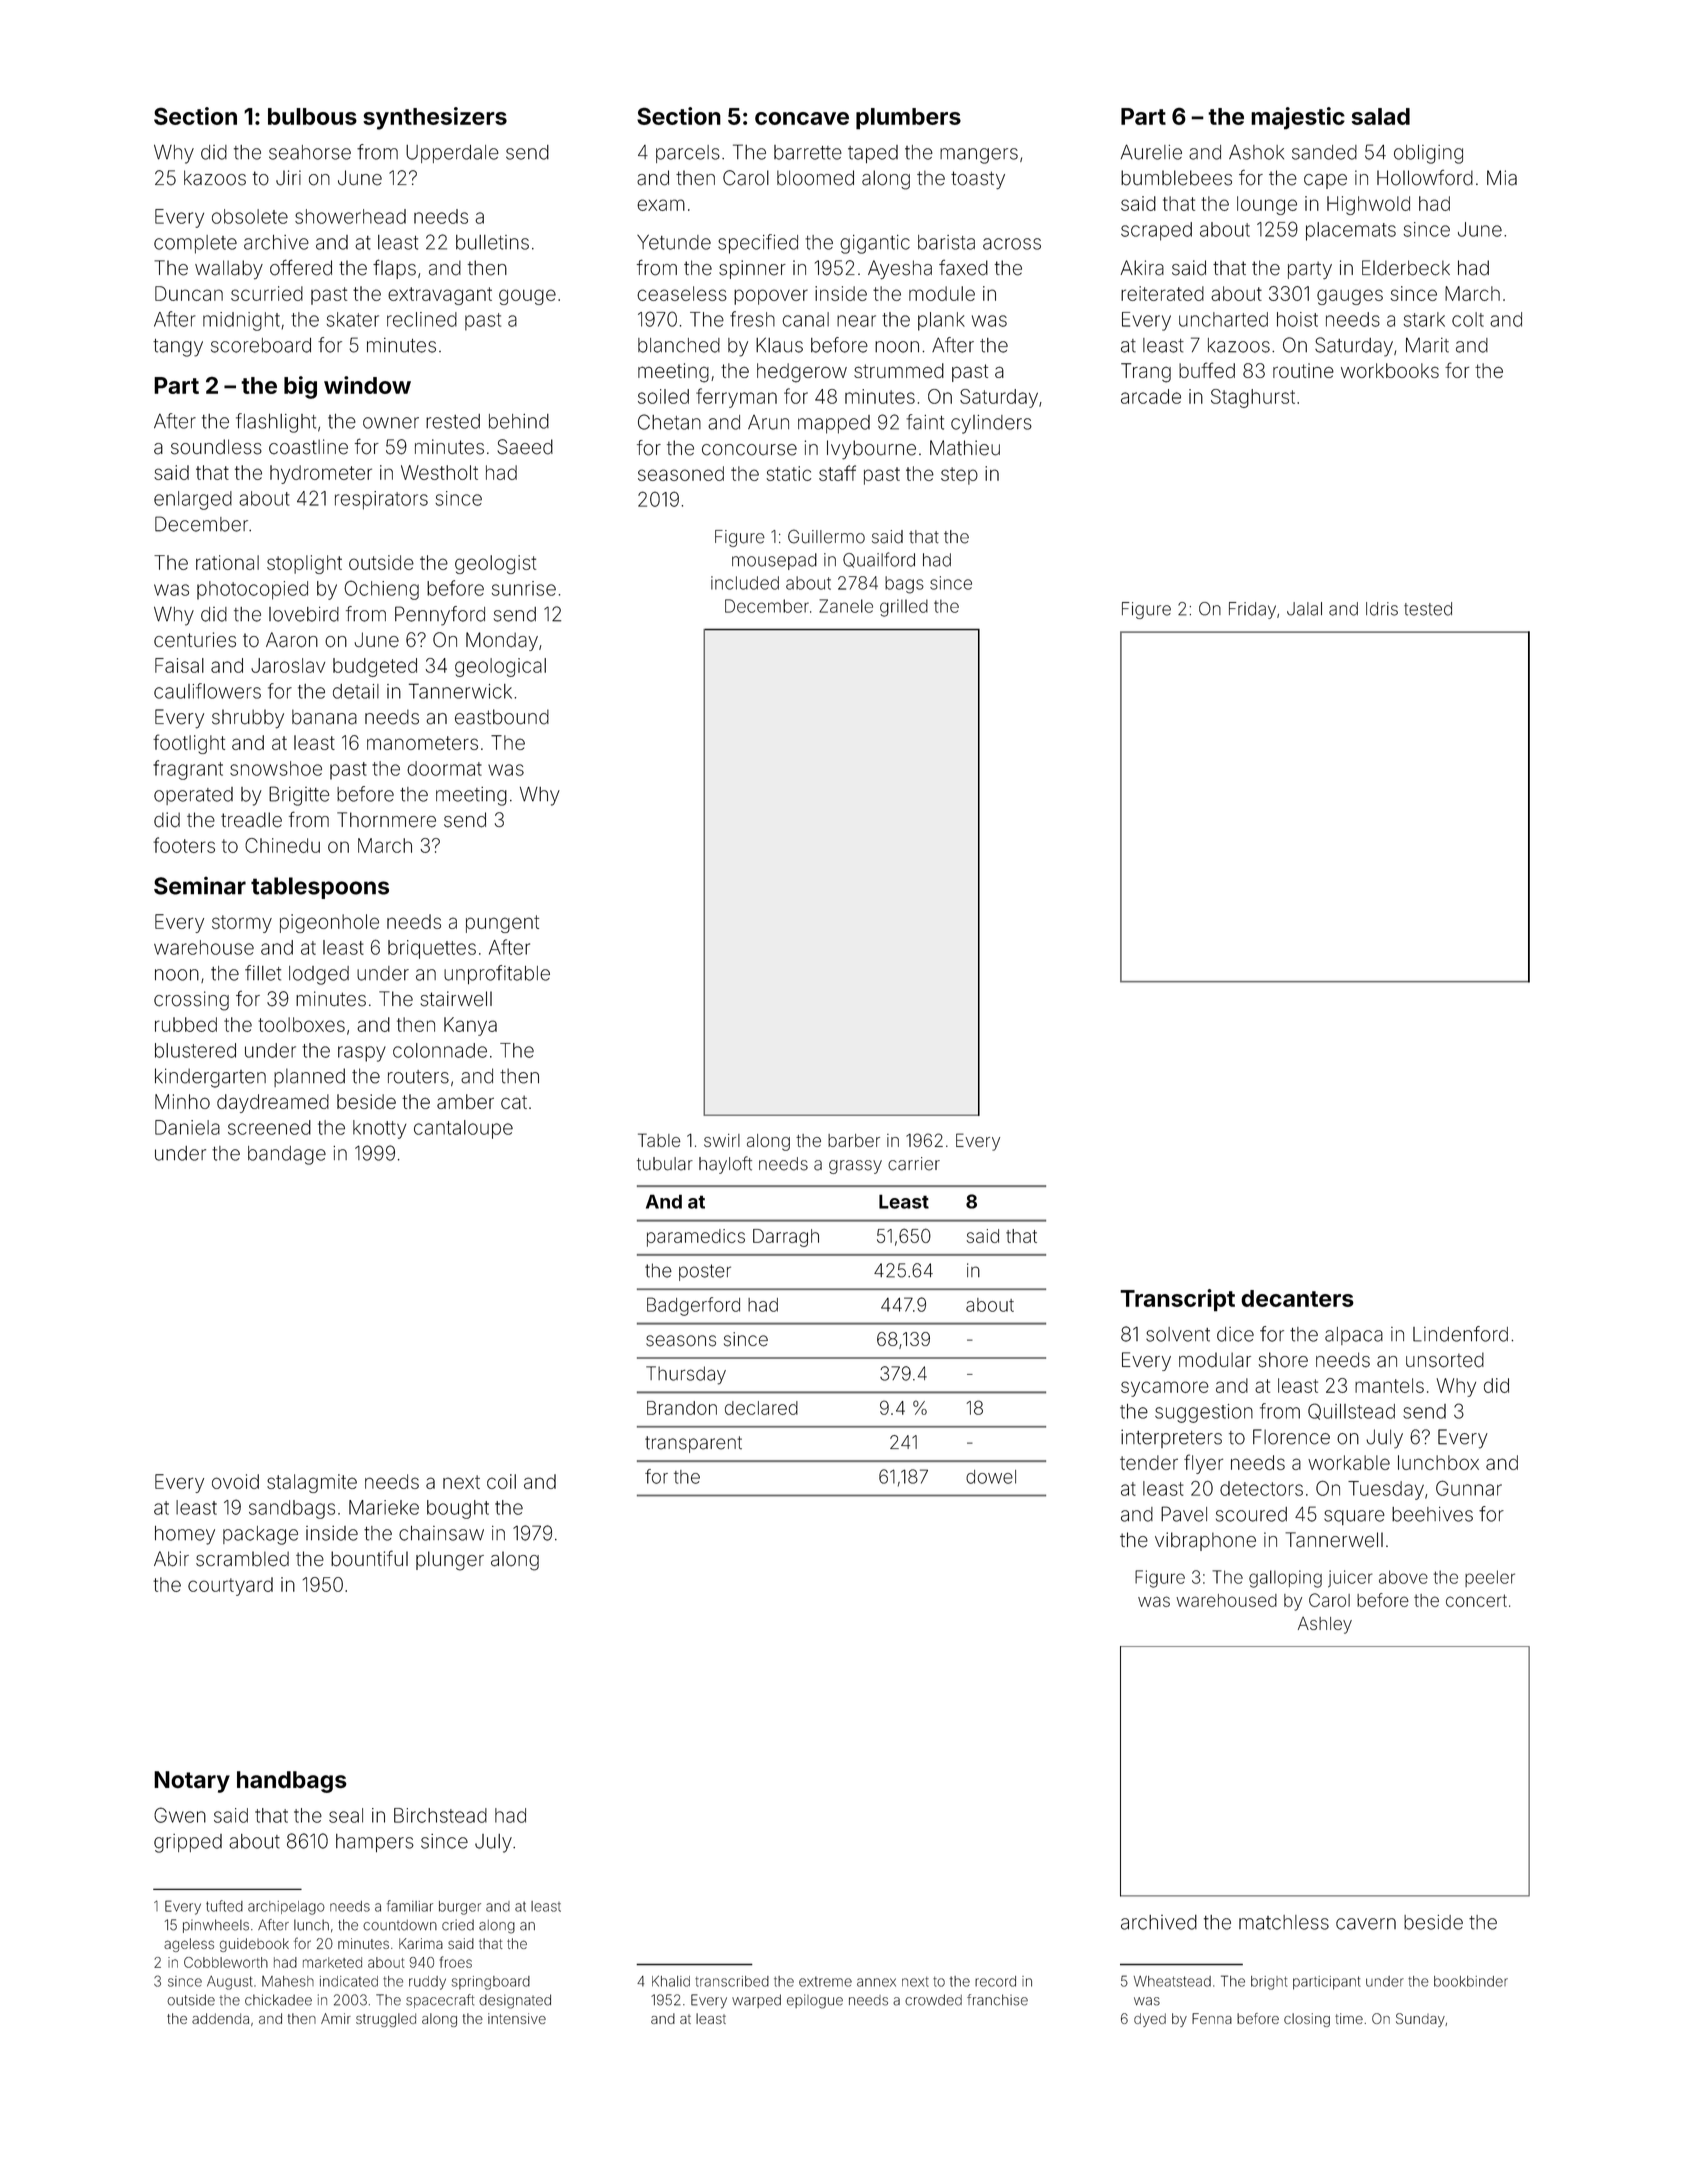  Describe the element at coordinates (908, 119) in the screenshot. I see `plumbers` at that location.
